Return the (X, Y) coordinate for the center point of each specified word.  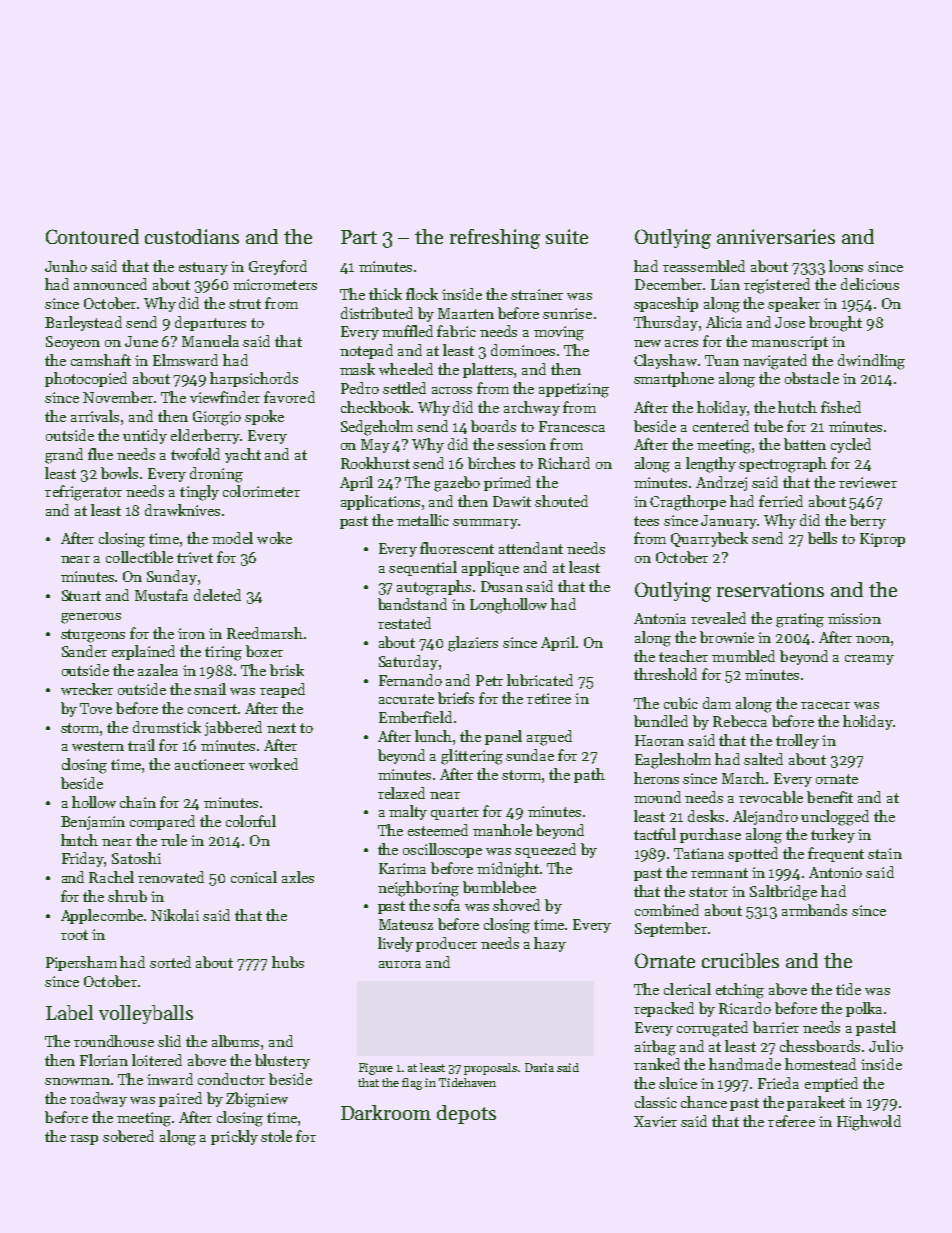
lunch (433, 736)
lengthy (711, 465)
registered (777, 286)
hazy (550, 944)
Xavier (655, 1121)
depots (466, 1114)
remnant (719, 873)
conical (254, 877)
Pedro (360, 388)
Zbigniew (257, 1100)
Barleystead (83, 323)
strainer (537, 294)
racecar (825, 705)
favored (289, 397)
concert (212, 709)
